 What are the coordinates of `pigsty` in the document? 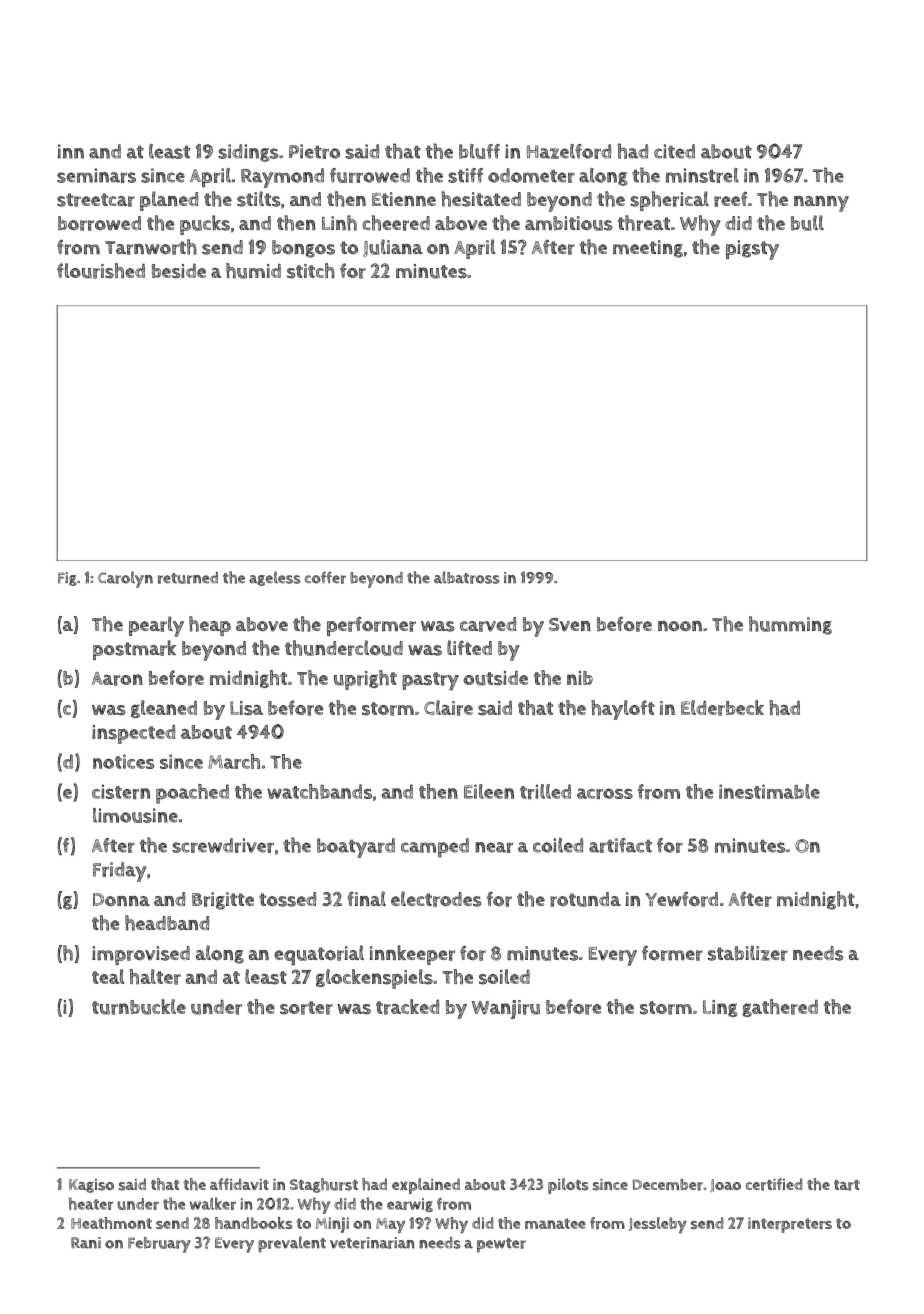 It's located at (752, 250).
